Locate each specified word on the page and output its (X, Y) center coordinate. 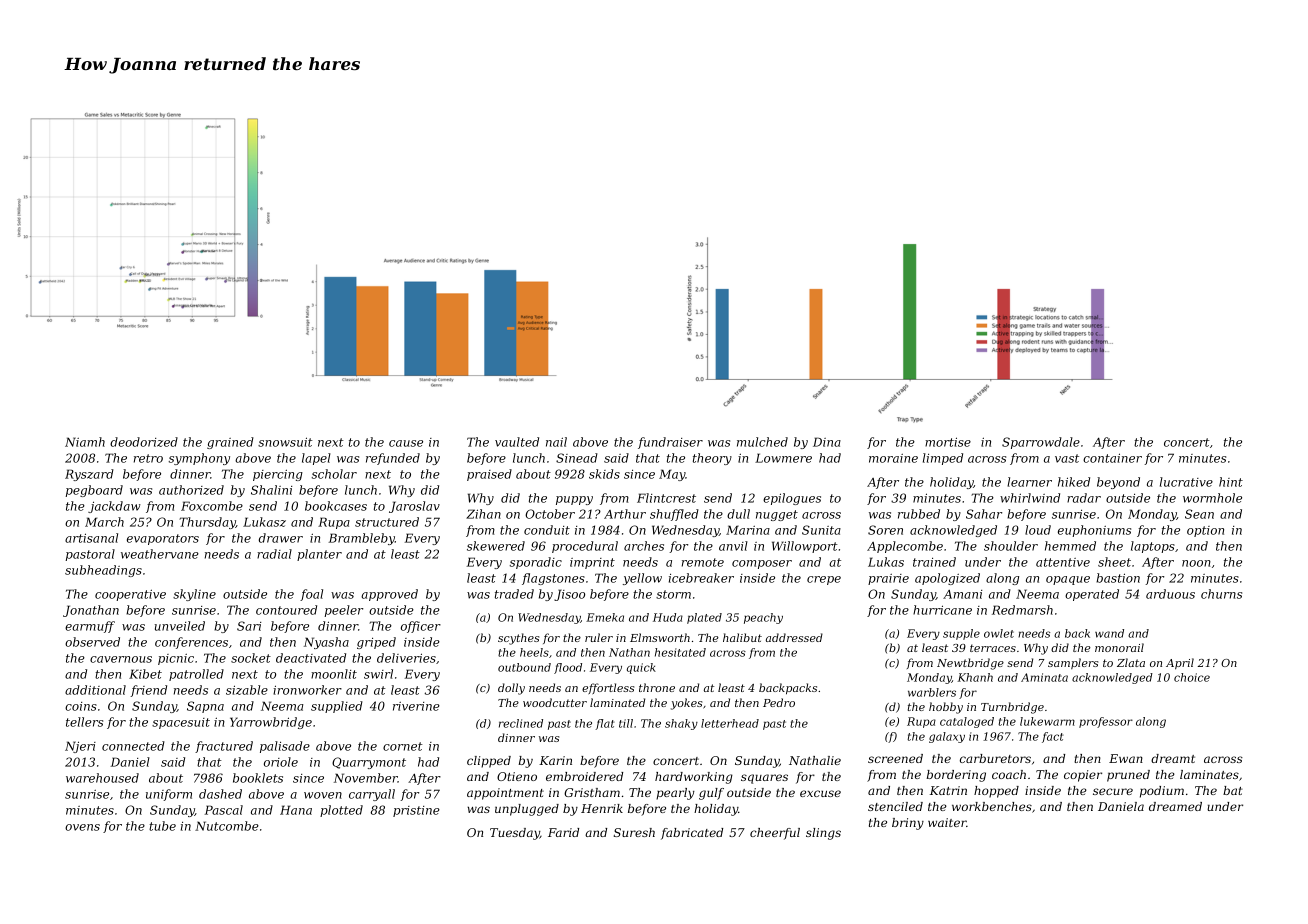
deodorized (144, 442)
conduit (547, 530)
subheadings (103, 571)
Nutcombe (227, 826)
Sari (249, 626)
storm (673, 594)
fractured (224, 747)
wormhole (1212, 498)
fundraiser (670, 443)
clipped (489, 762)
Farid (563, 832)
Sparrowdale (1041, 443)
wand (1109, 633)
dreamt (1173, 758)
